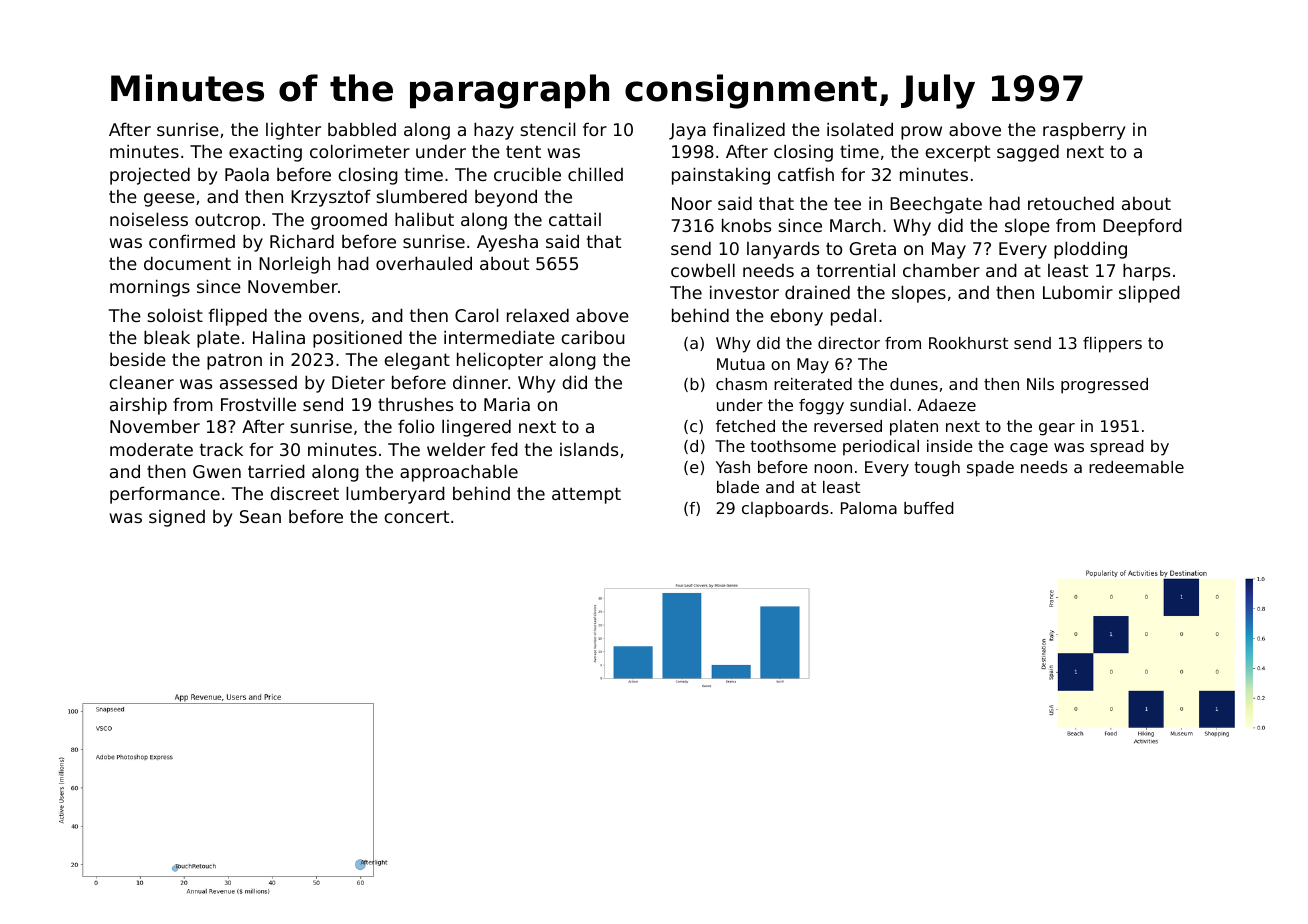 This document has height=924, width=1308. What do you see at coordinates (853, 317) in the document?
I see `pedal` at bounding box center [853, 317].
